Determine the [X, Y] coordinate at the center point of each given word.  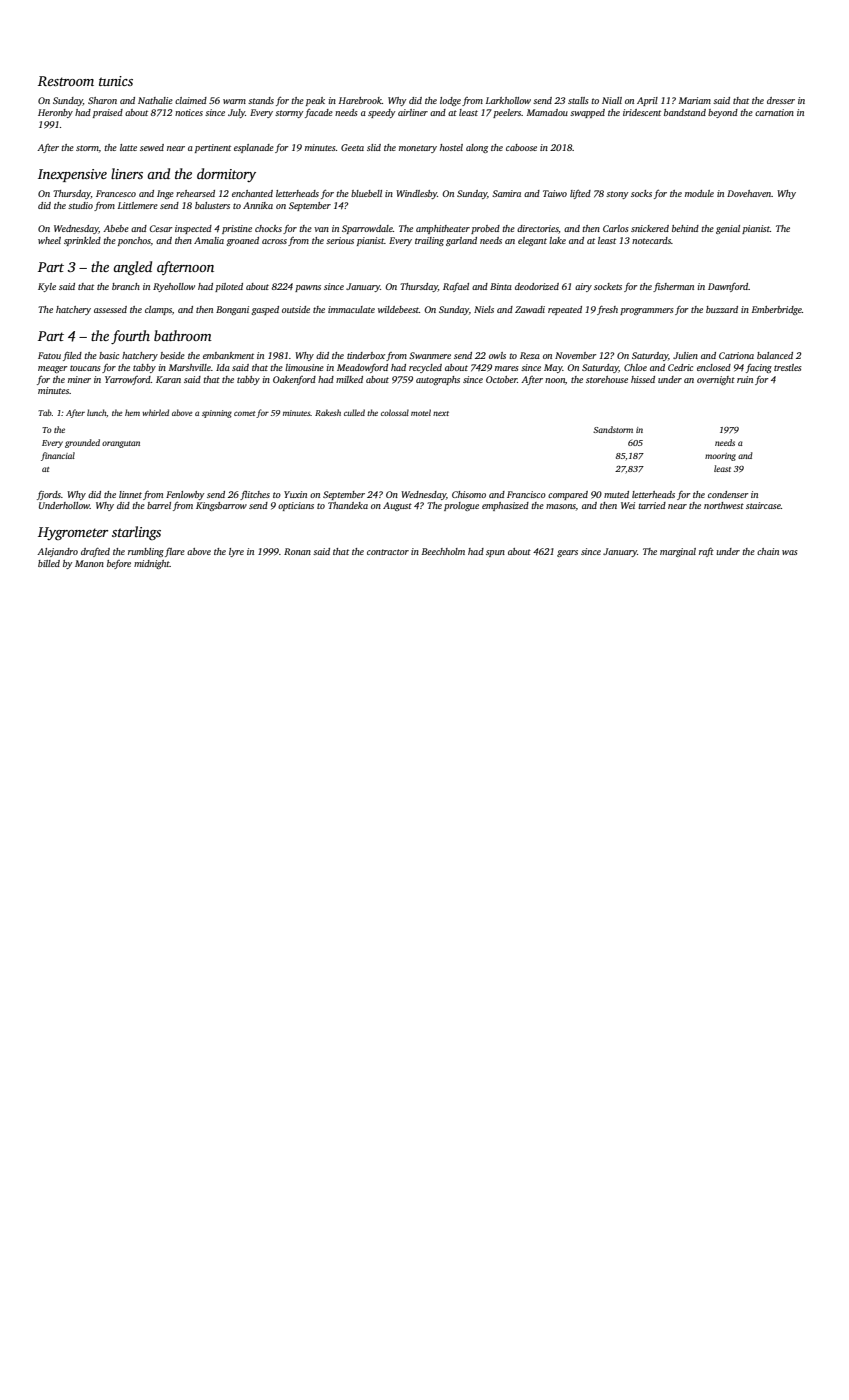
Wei [628, 505]
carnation [774, 112]
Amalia [209, 240]
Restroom [66, 81]
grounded [82, 443]
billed [49, 563]
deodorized [537, 286]
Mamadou [547, 112]
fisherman [673, 287]
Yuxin [295, 494]
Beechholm [443, 551]
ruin [745, 379]
